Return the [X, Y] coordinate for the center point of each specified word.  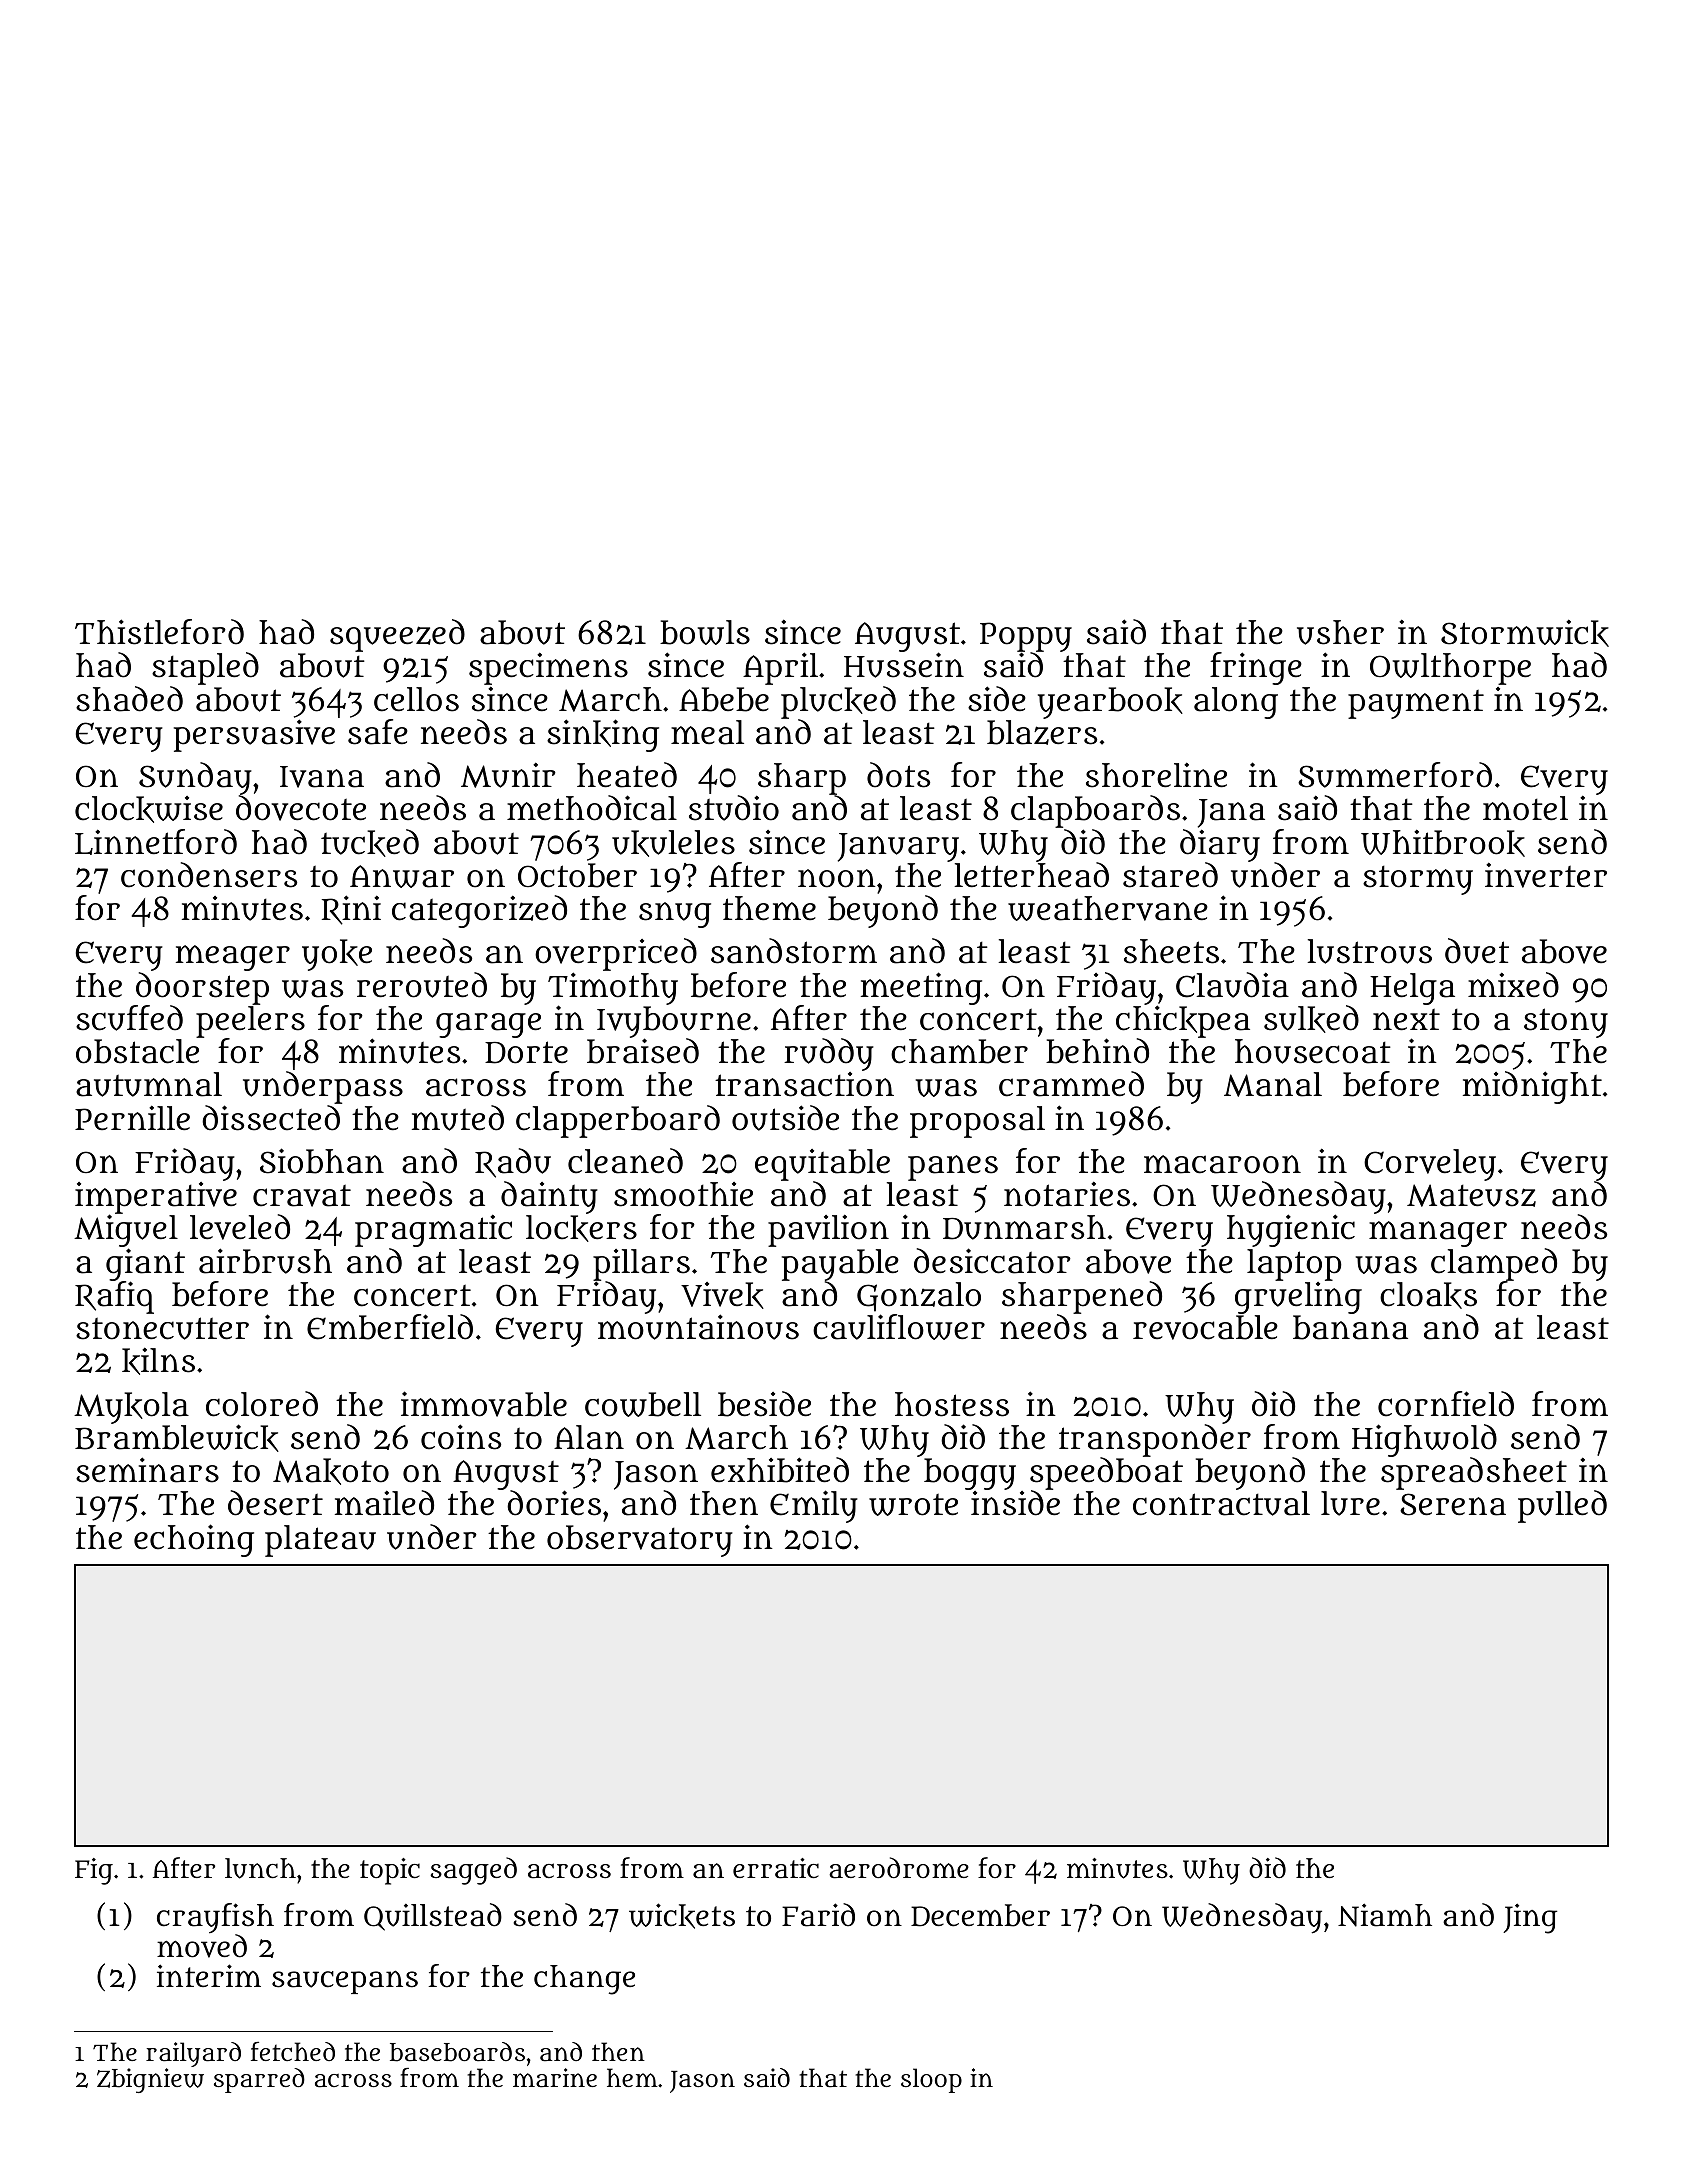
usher [1340, 632]
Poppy [1026, 637]
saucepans [345, 1982]
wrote [913, 1505]
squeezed [397, 635]
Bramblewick [177, 1438]
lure [1350, 1503]
